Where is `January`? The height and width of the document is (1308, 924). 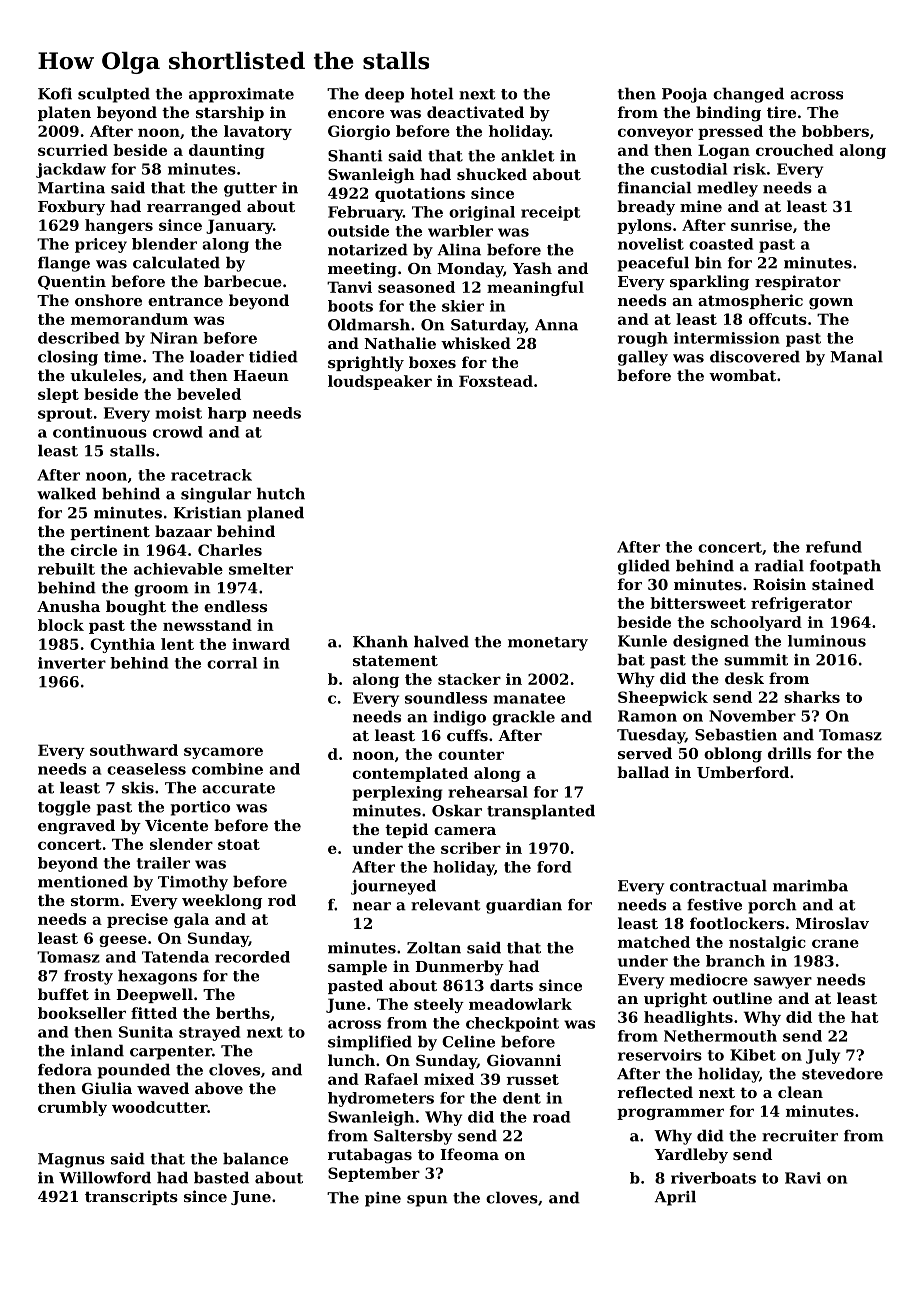
January is located at coordinates (239, 226).
